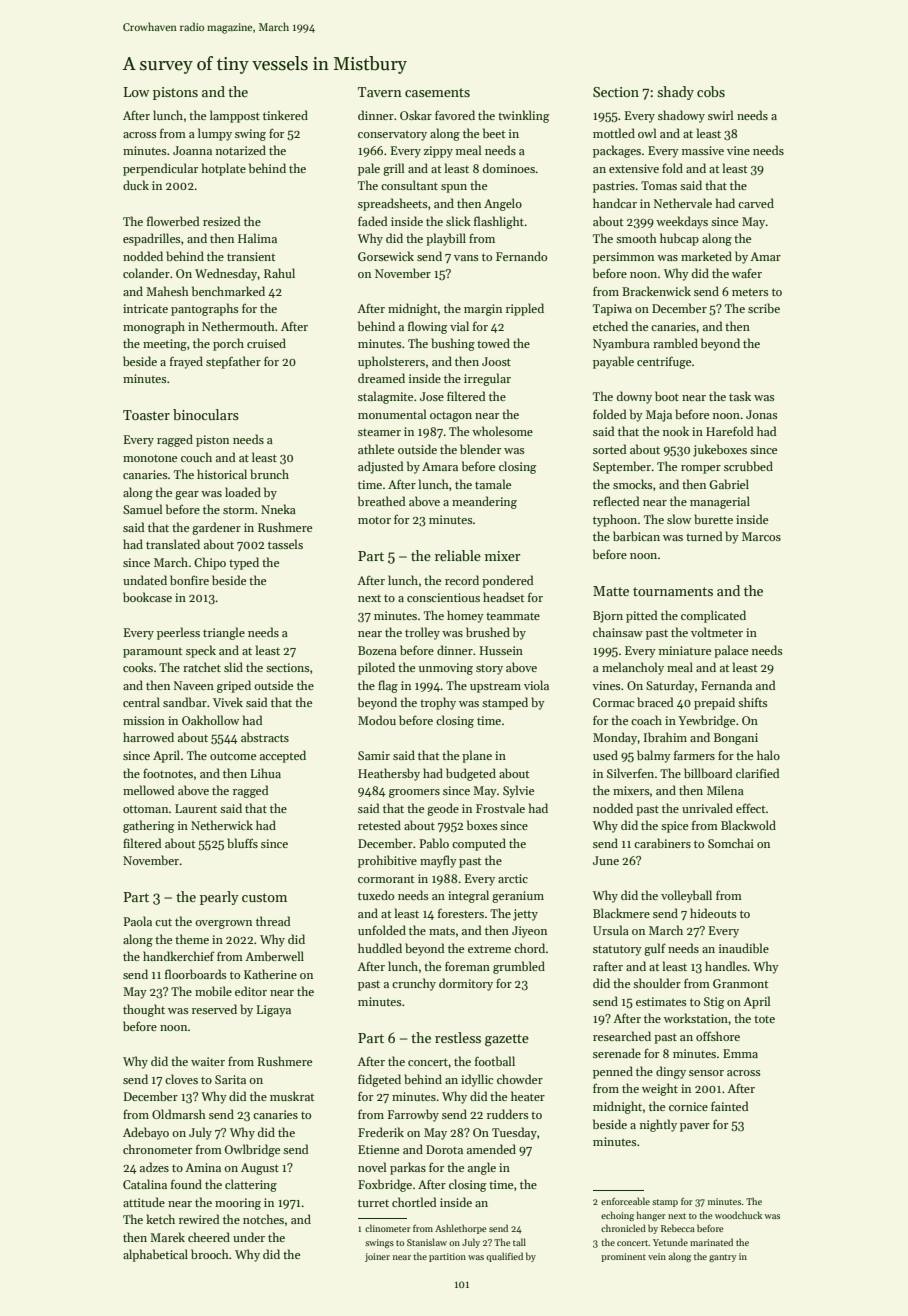  I want to click on mellowed, so click(148, 790).
